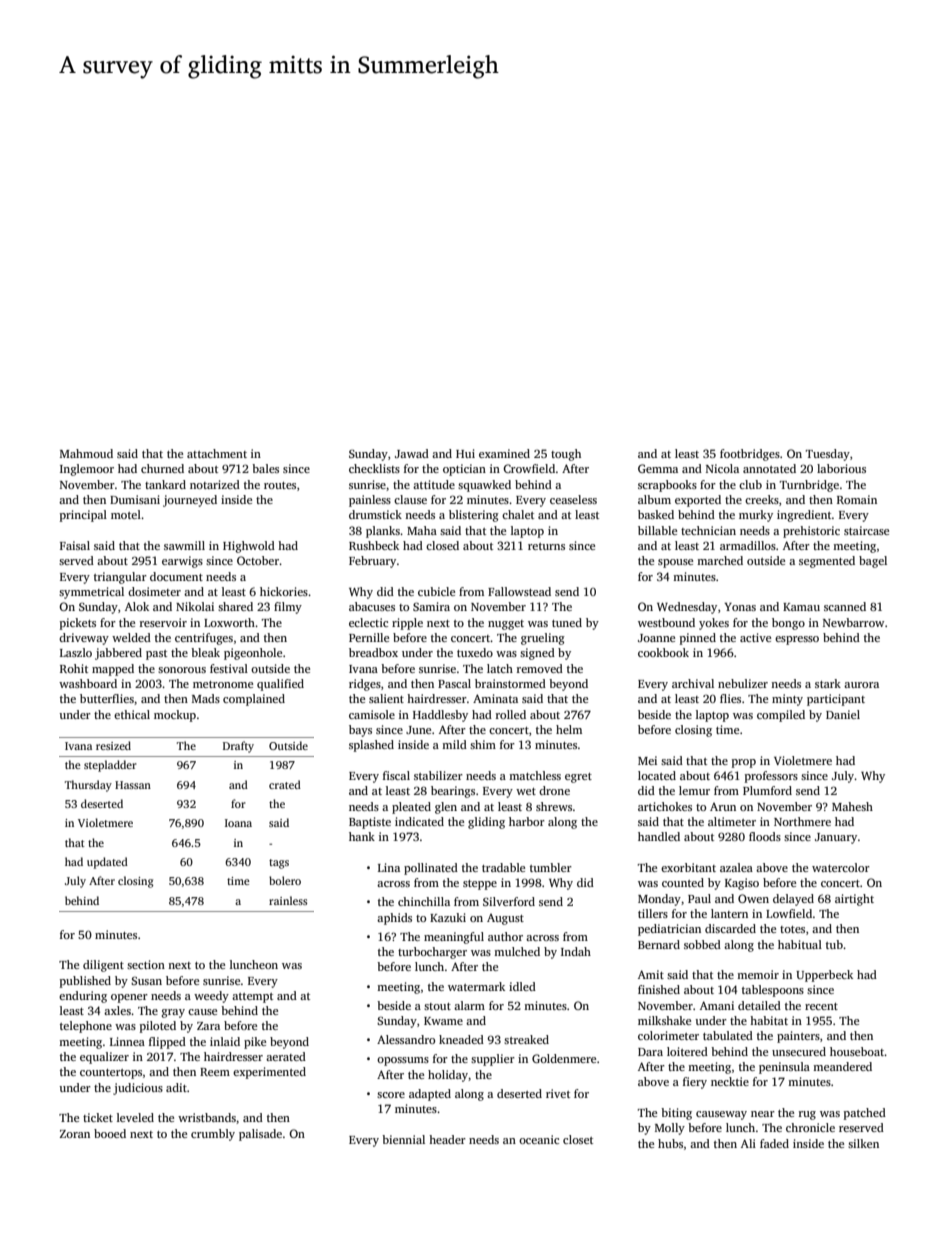 This page has height=1233, width=952. What do you see at coordinates (176, 1087) in the page?
I see `adit` at bounding box center [176, 1087].
